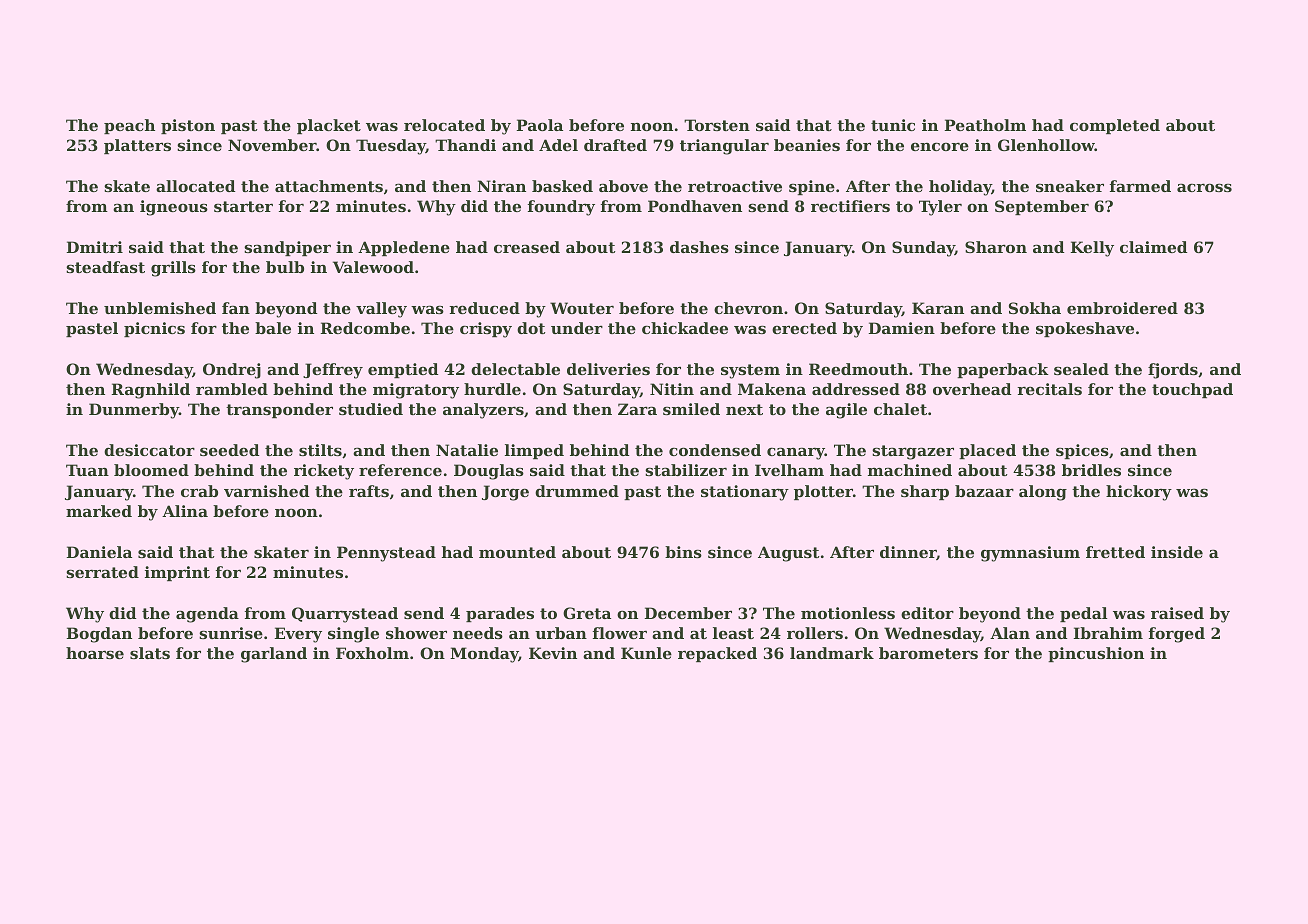 Image resolution: width=1308 pixels, height=924 pixels. What do you see at coordinates (517, 552) in the screenshot?
I see `mounted` at bounding box center [517, 552].
